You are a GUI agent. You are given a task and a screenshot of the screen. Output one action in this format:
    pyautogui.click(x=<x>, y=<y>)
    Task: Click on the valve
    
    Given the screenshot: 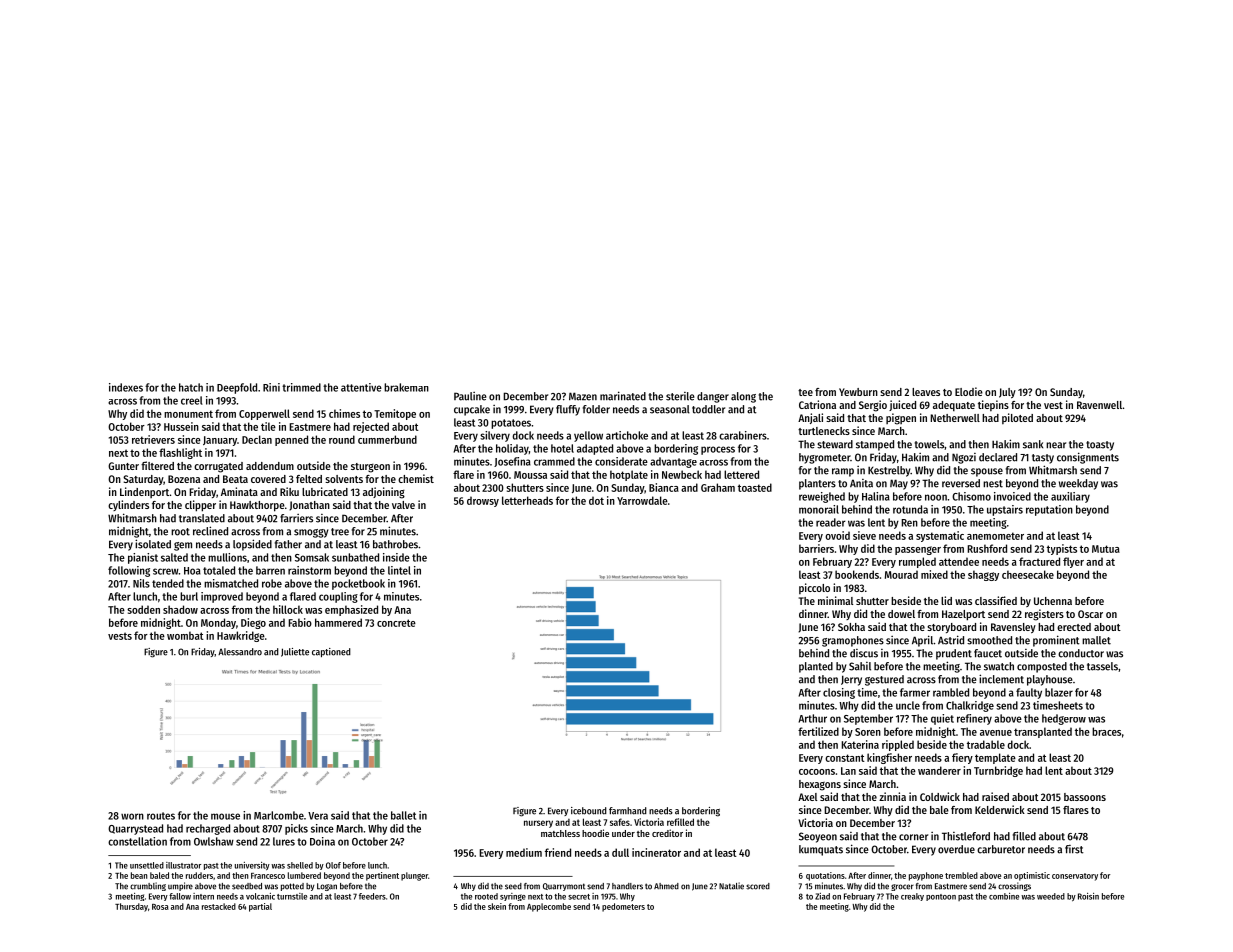 What is the action you would take?
    pyautogui.click(x=403, y=505)
